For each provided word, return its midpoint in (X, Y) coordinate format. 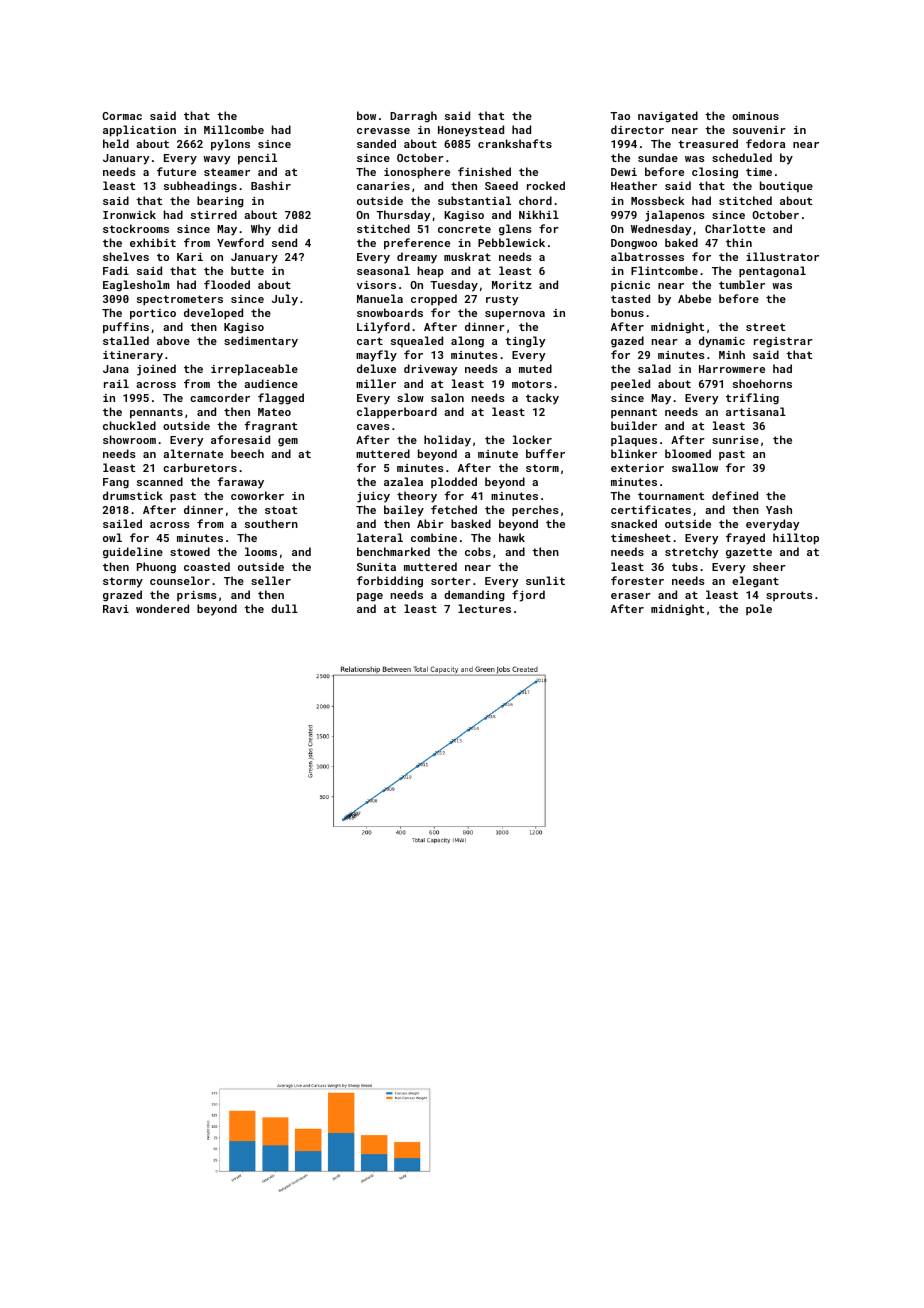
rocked (546, 185)
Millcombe (234, 129)
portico (153, 314)
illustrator (782, 256)
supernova (515, 315)
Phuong (156, 568)
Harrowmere (732, 369)
